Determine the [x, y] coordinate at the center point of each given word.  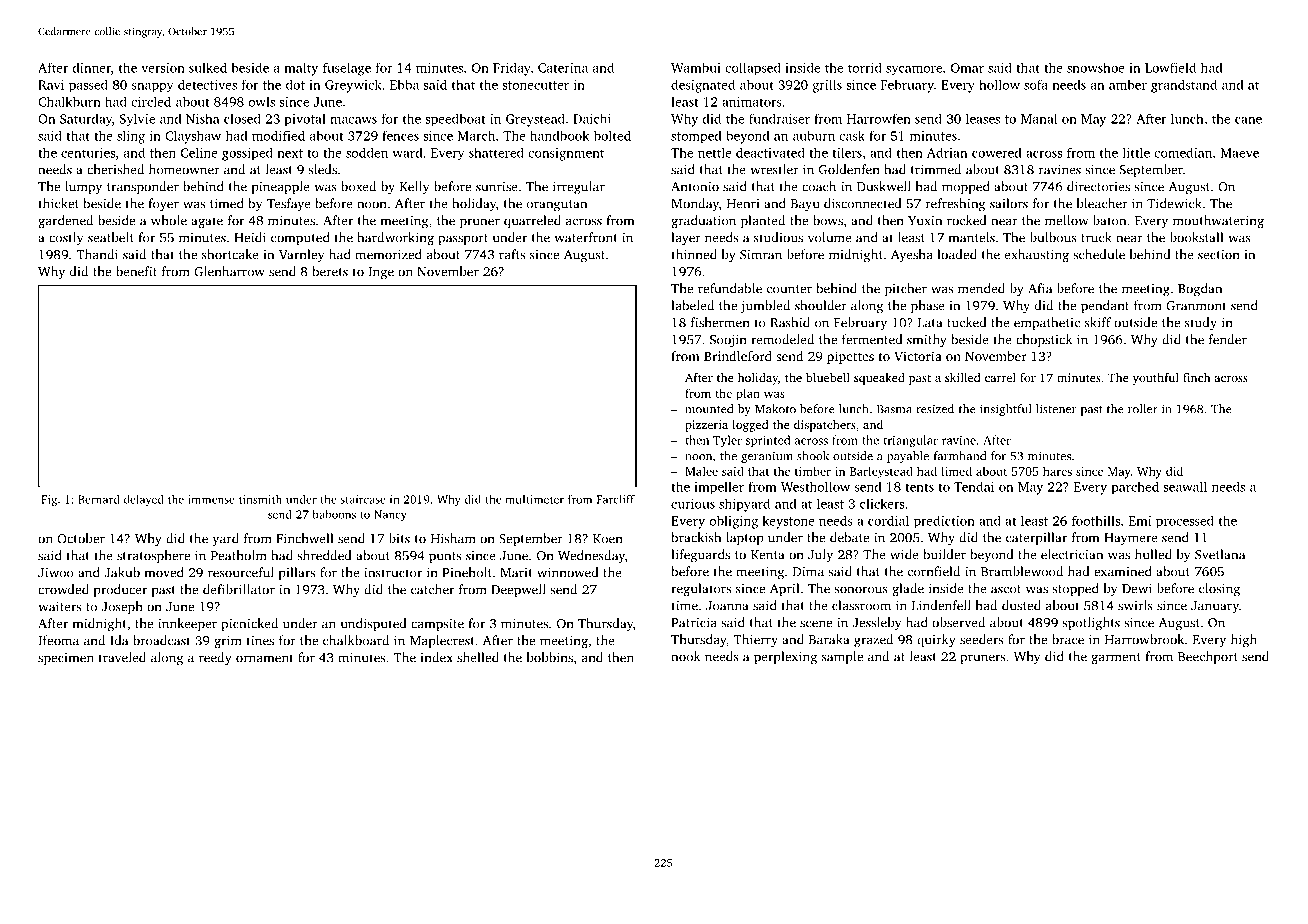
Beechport [1208, 657]
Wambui [696, 67]
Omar [967, 68]
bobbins [550, 657]
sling [131, 137]
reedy [215, 659]
